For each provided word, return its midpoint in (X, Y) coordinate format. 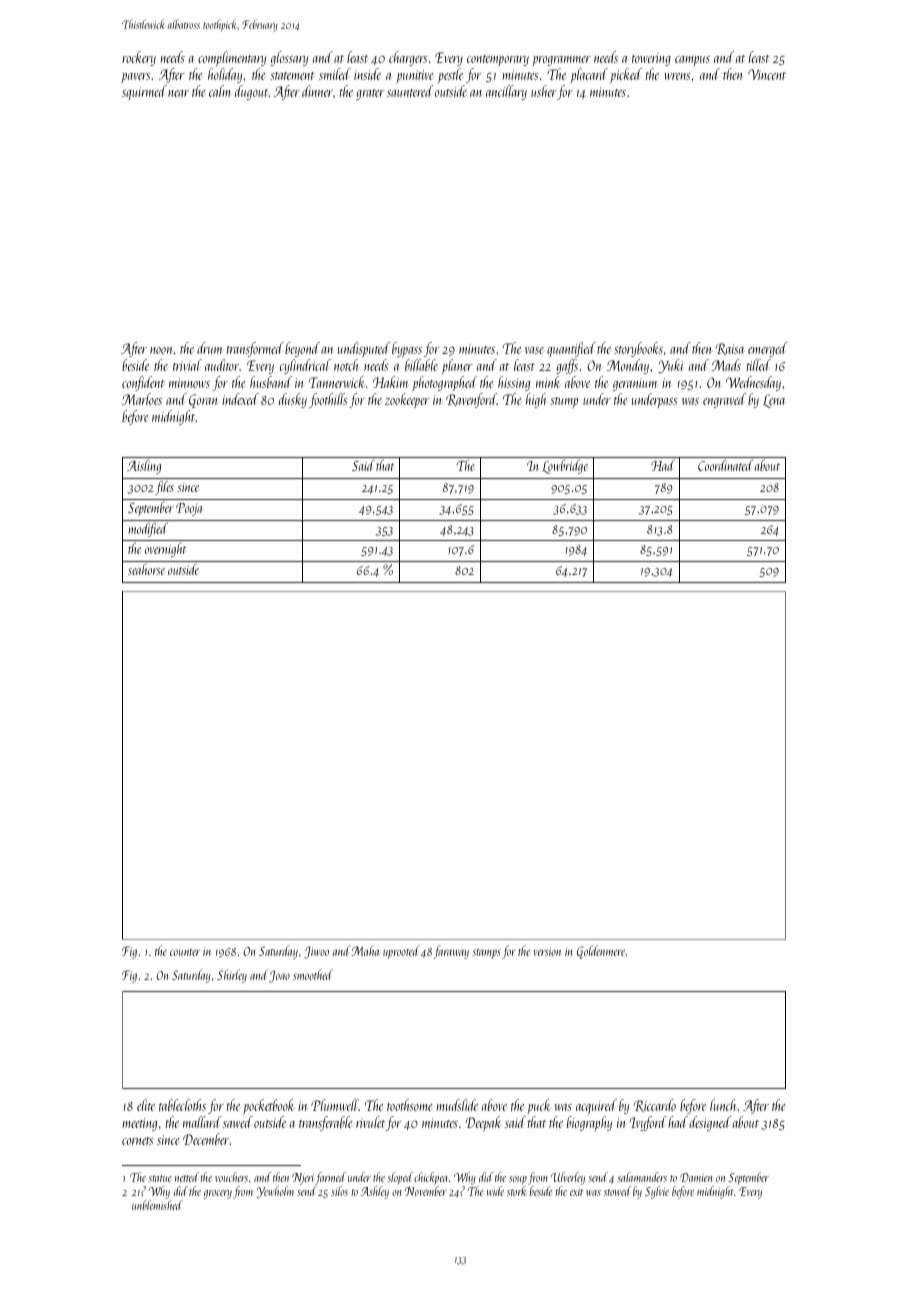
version (547, 951)
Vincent (767, 74)
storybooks (638, 349)
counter (185, 952)
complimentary (232, 58)
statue (160, 1178)
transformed (255, 349)
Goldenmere (601, 952)
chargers (408, 58)
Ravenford (471, 400)
